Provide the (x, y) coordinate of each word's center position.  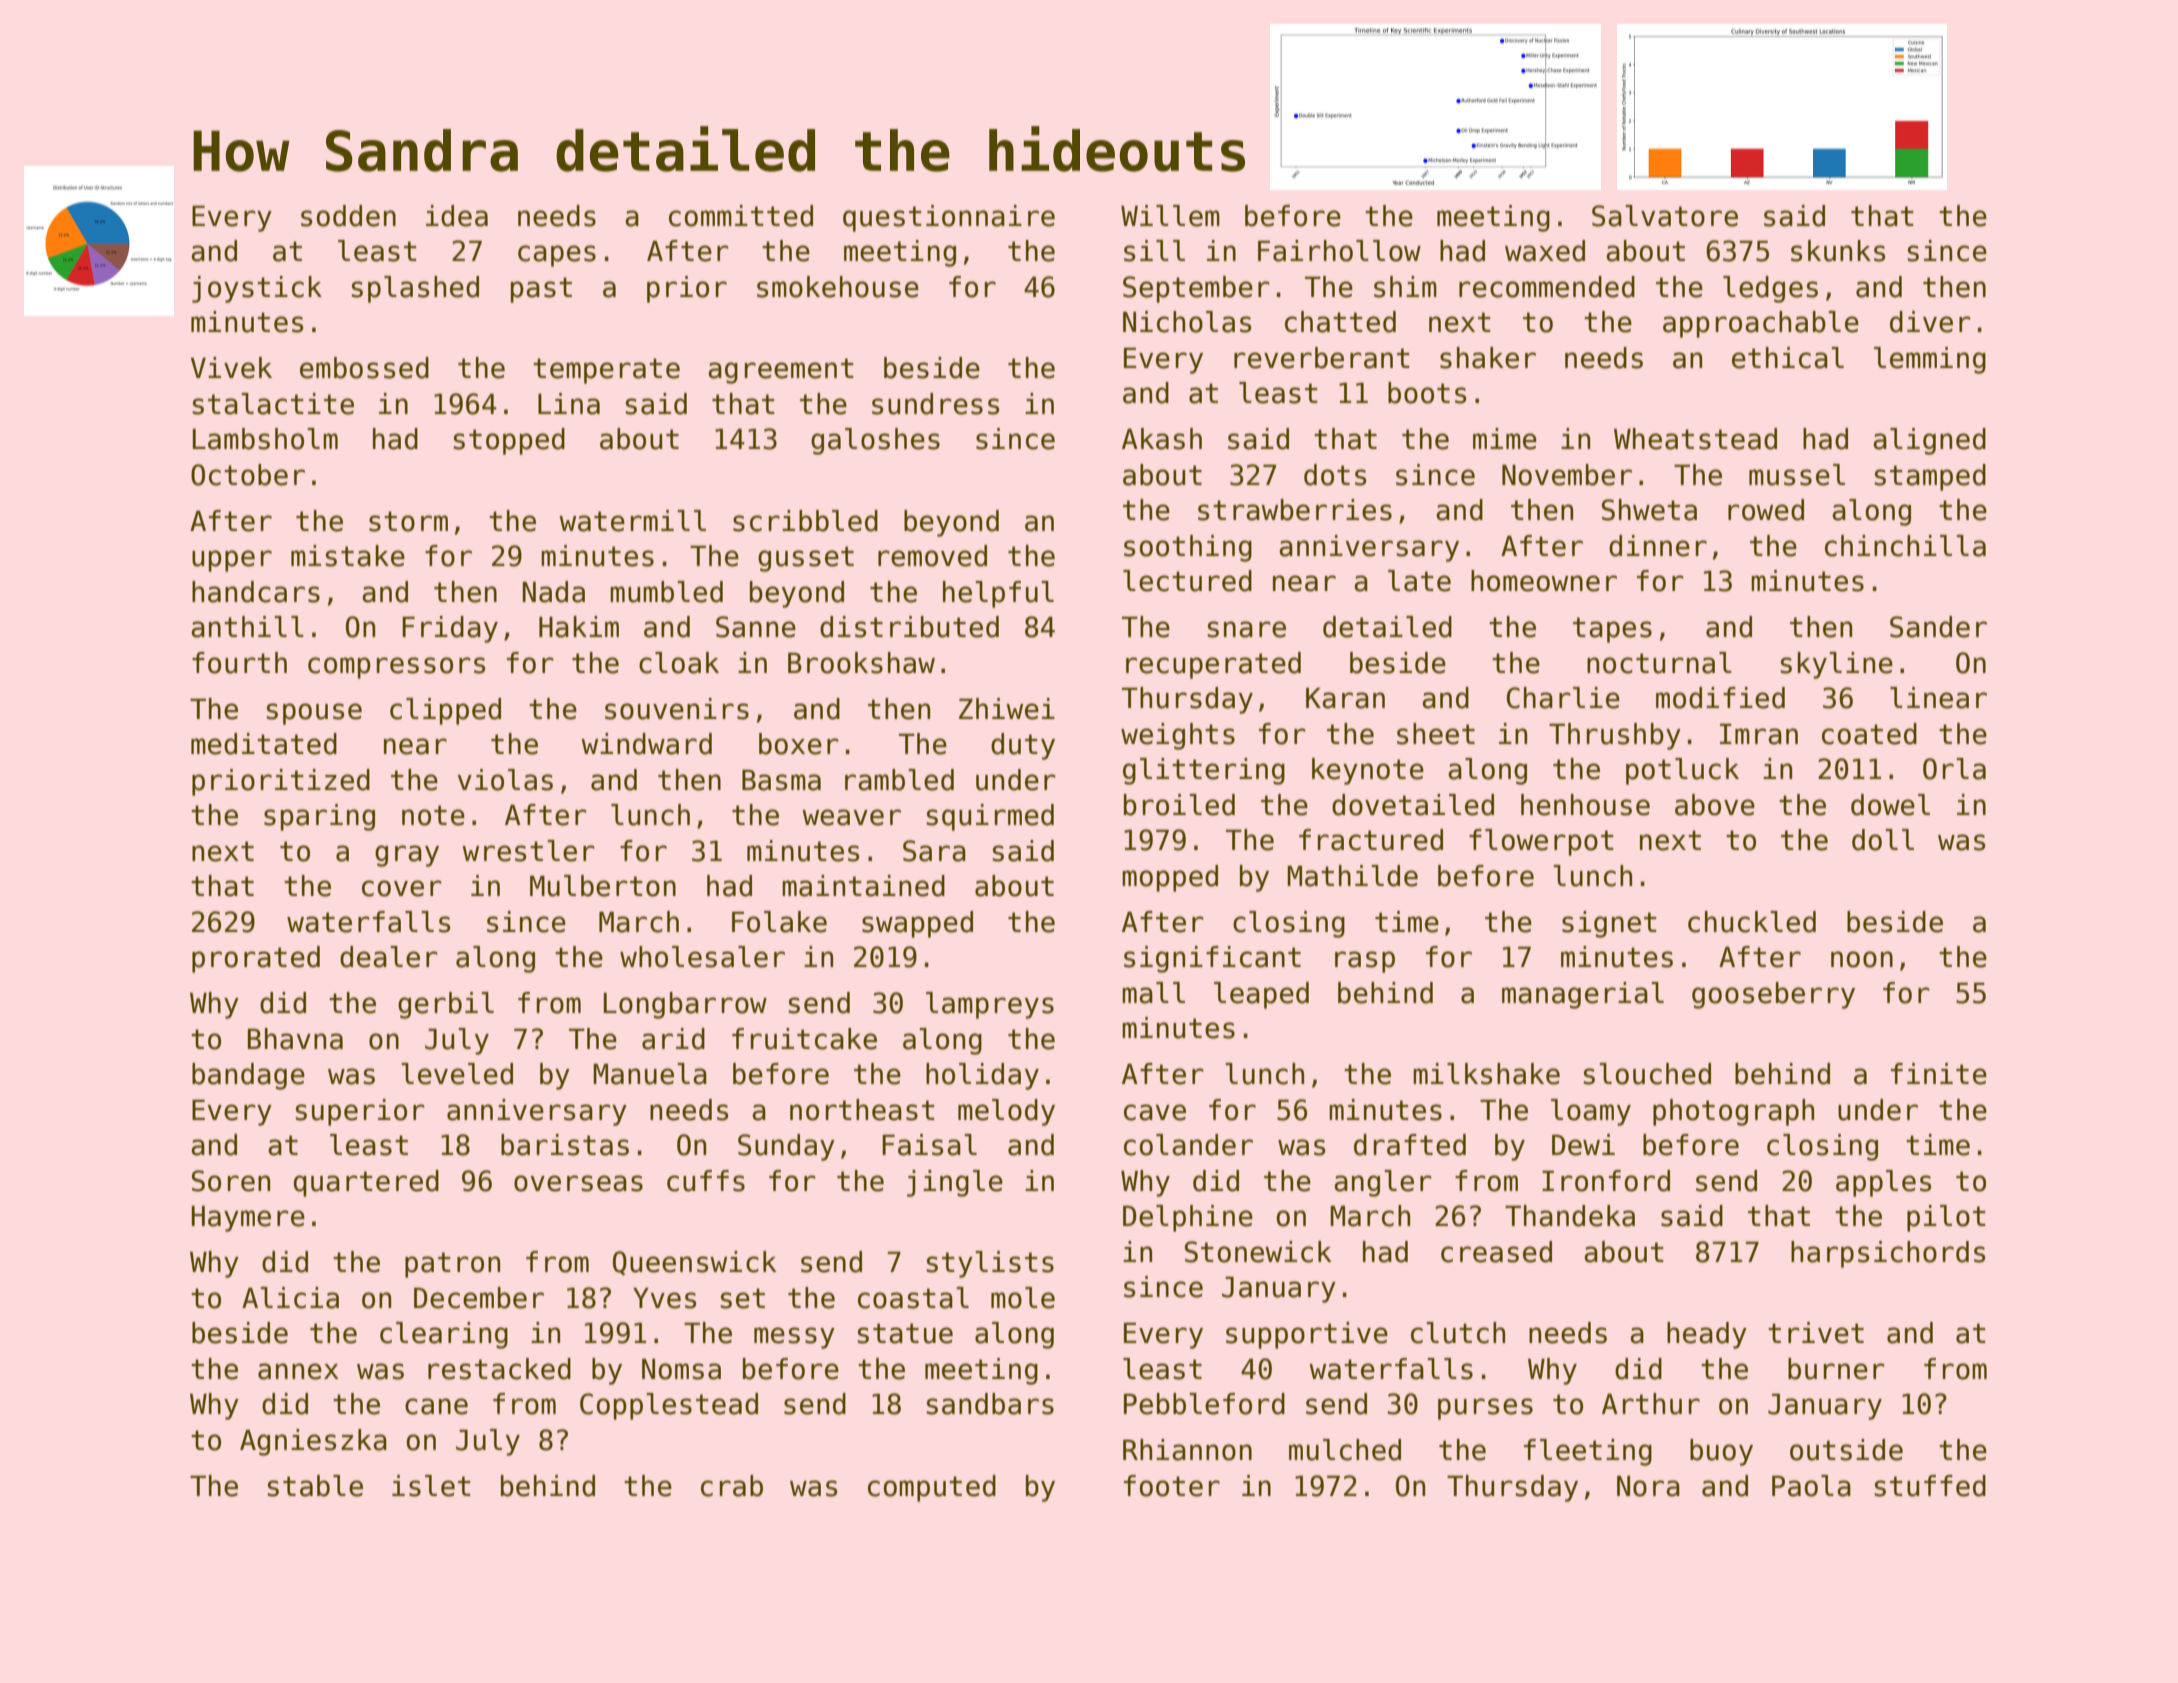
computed (932, 1488)
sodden (348, 216)
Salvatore (1665, 216)
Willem (1170, 216)
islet (431, 1486)
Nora (1648, 1486)
